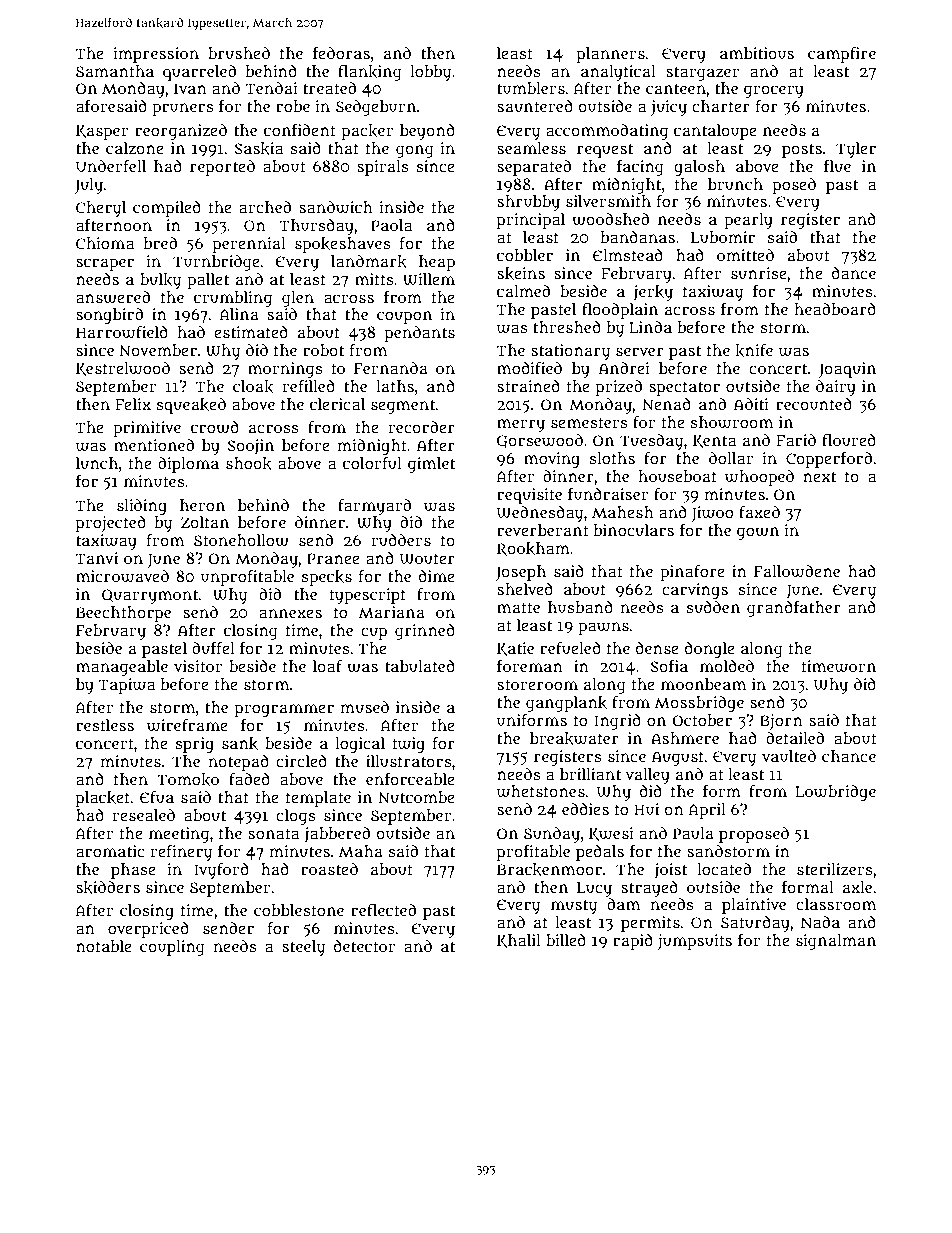  What do you see at coordinates (751, 404) in the document?
I see `Aditi` at bounding box center [751, 404].
